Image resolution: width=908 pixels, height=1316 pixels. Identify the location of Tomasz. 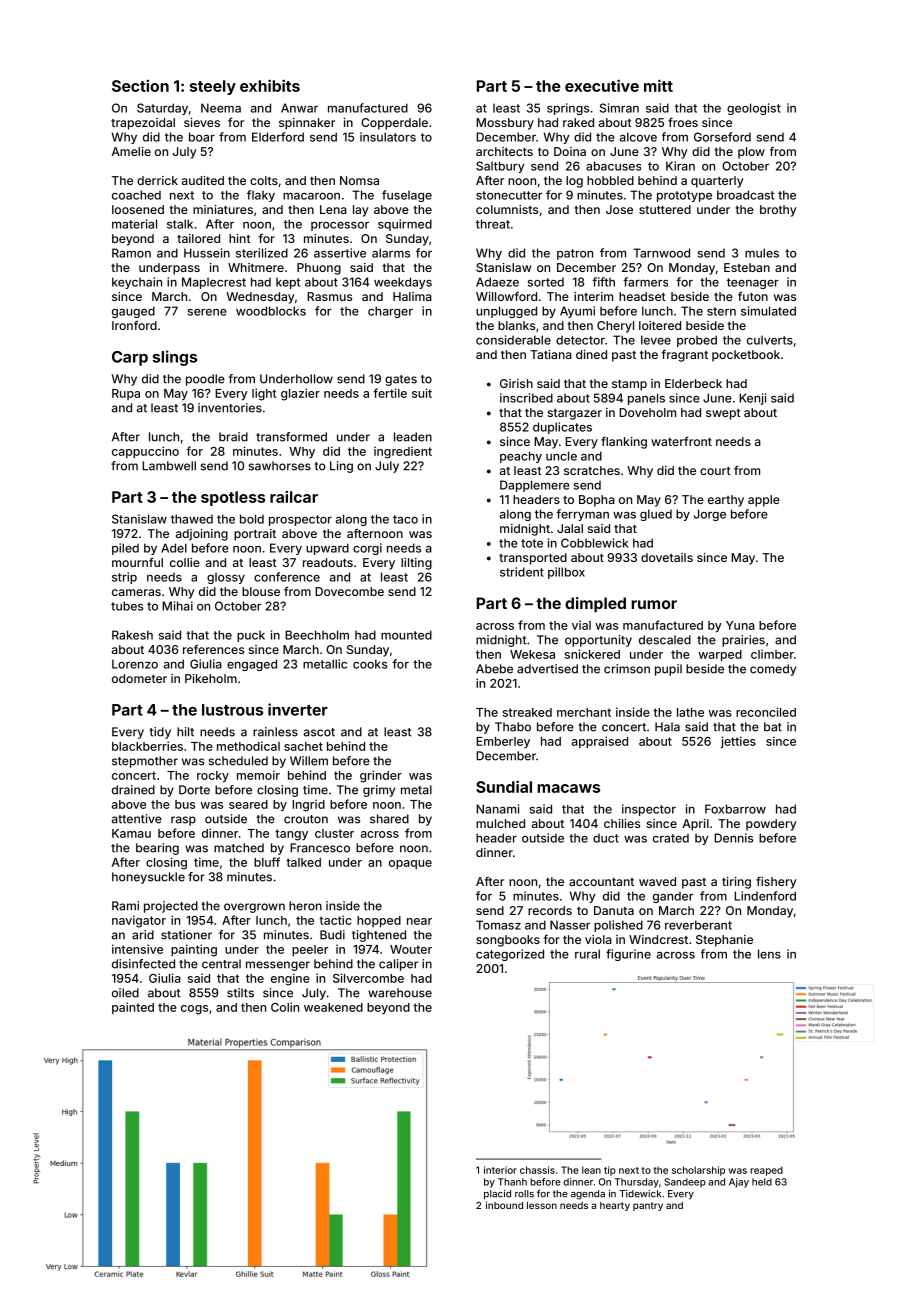
(498, 925).
